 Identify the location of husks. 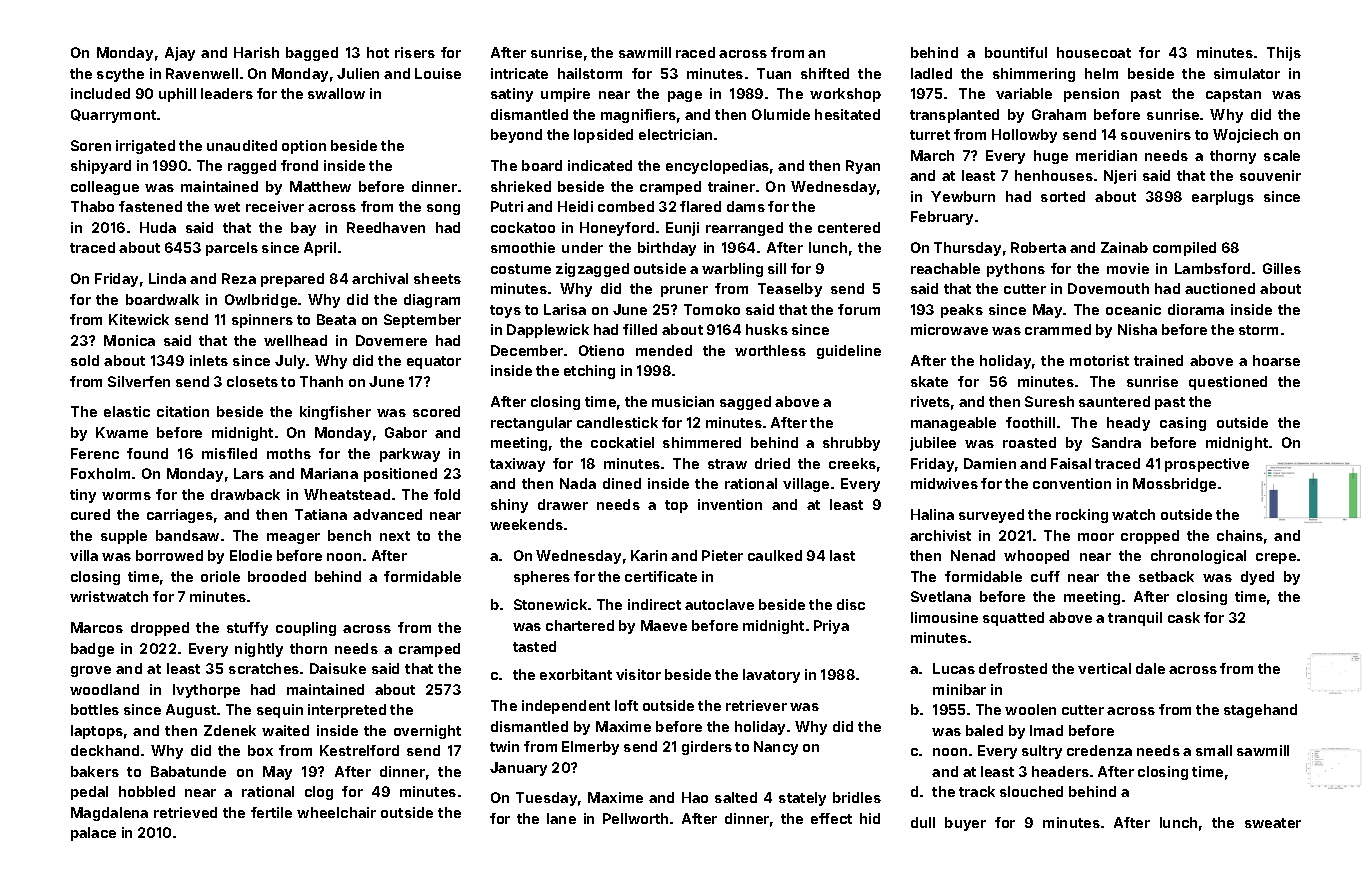
(767, 329).
